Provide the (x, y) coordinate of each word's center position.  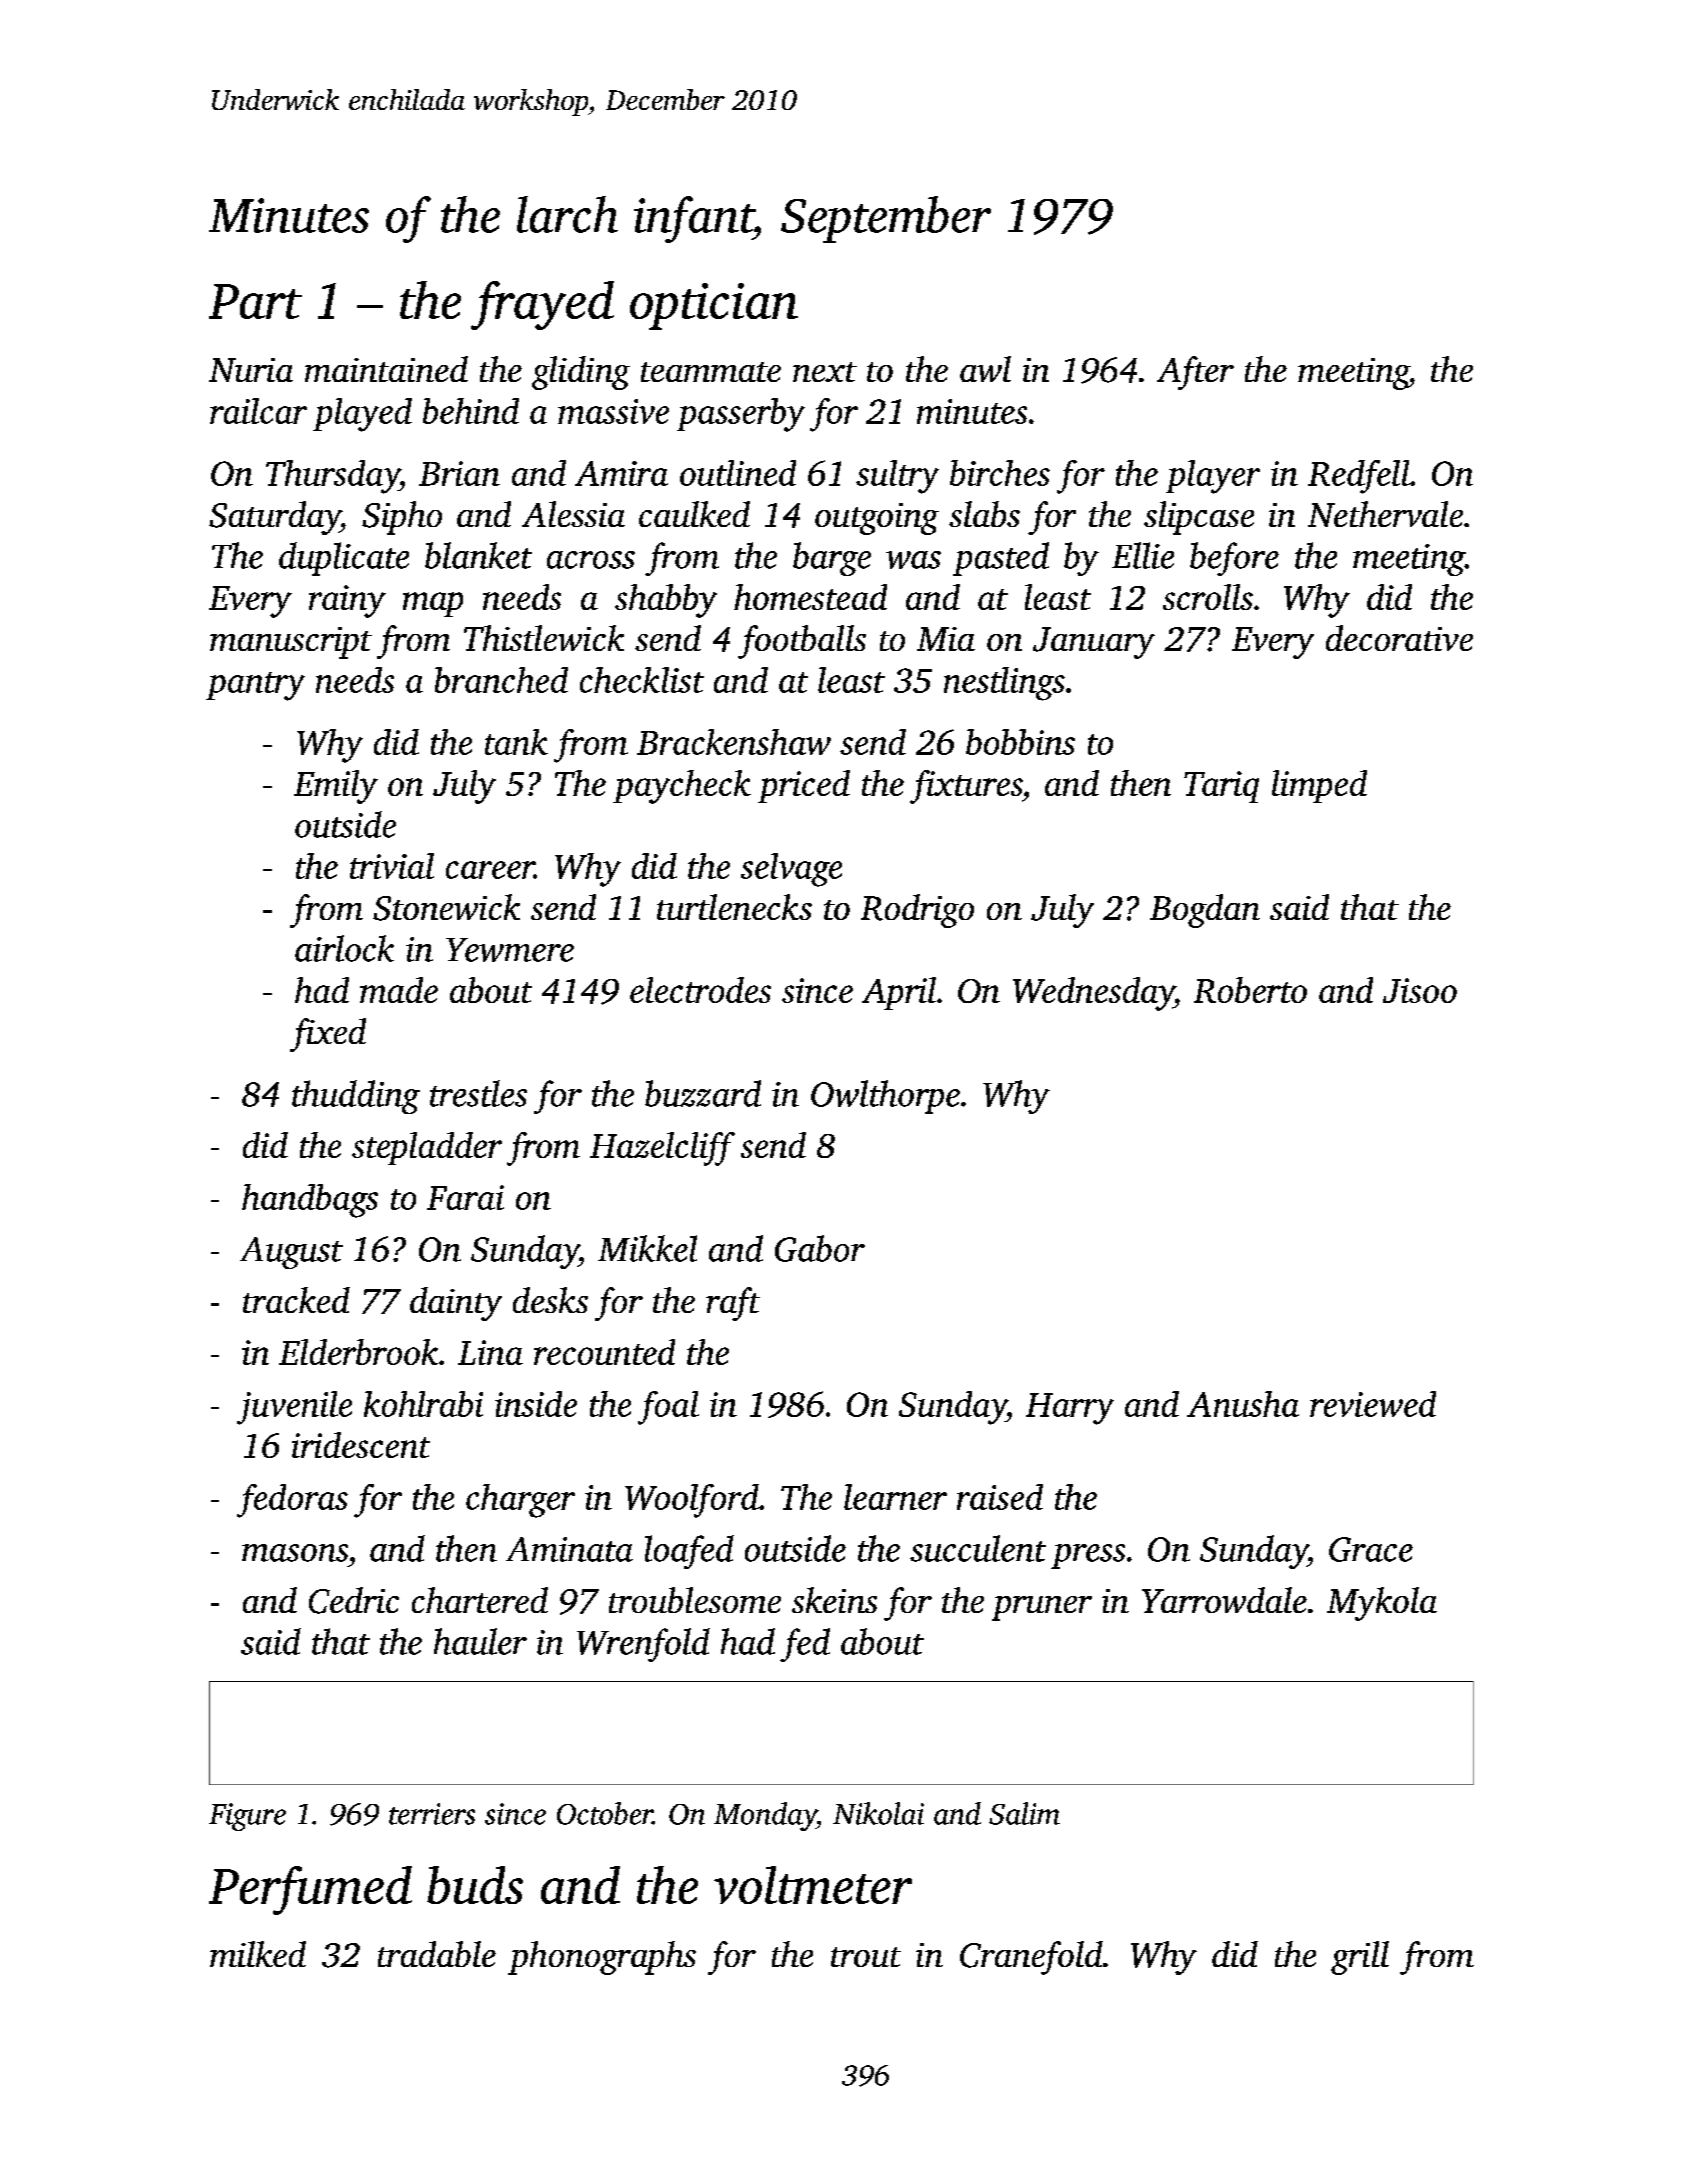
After (1195, 373)
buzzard (703, 1093)
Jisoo (1420, 990)
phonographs (602, 1958)
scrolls (1208, 597)
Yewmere (510, 950)
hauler (480, 1641)
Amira (621, 473)
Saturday (274, 518)
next (825, 372)
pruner (1042, 1608)
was (913, 560)
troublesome (695, 1600)
